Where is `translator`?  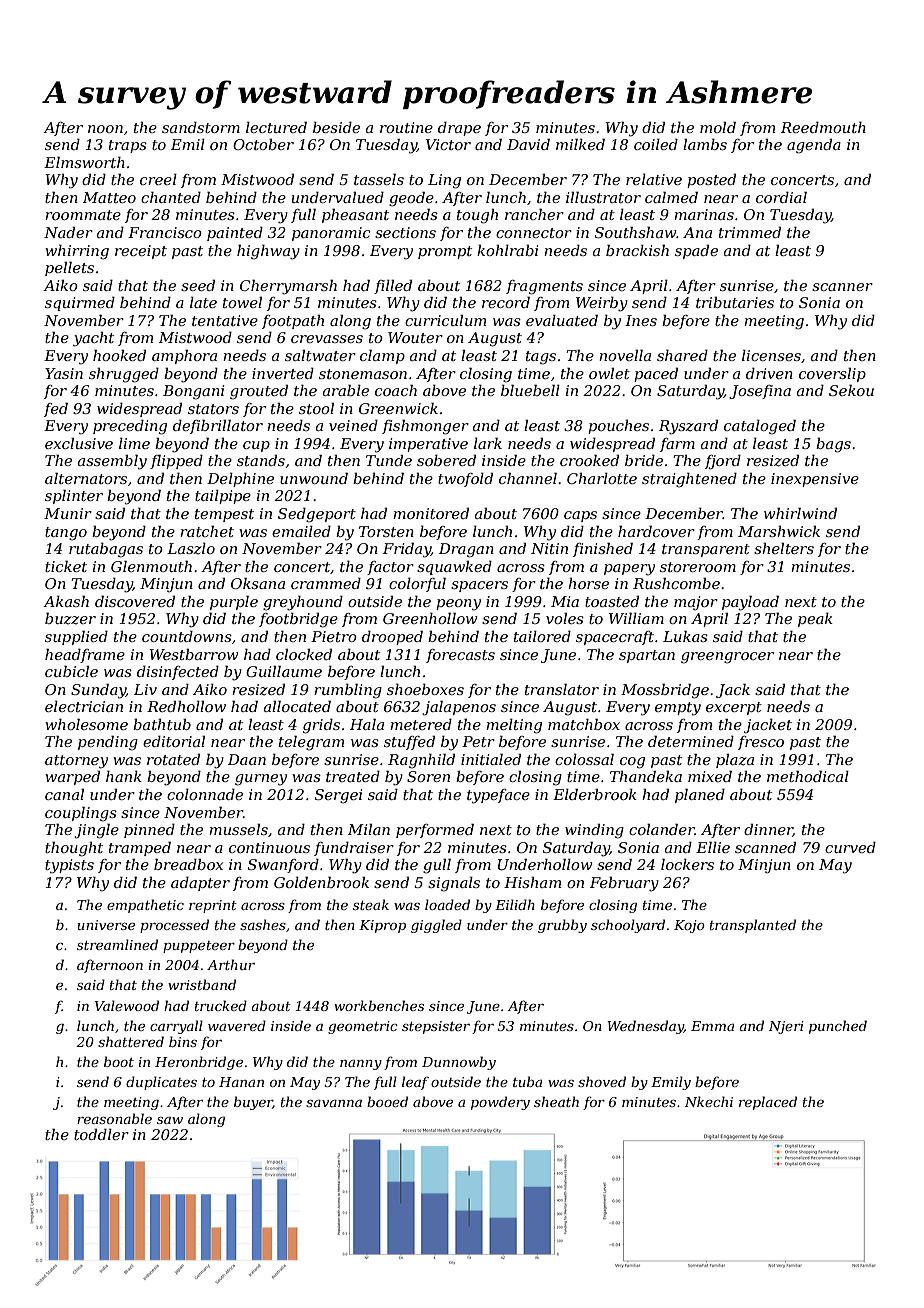 translator is located at coordinates (562, 689).
